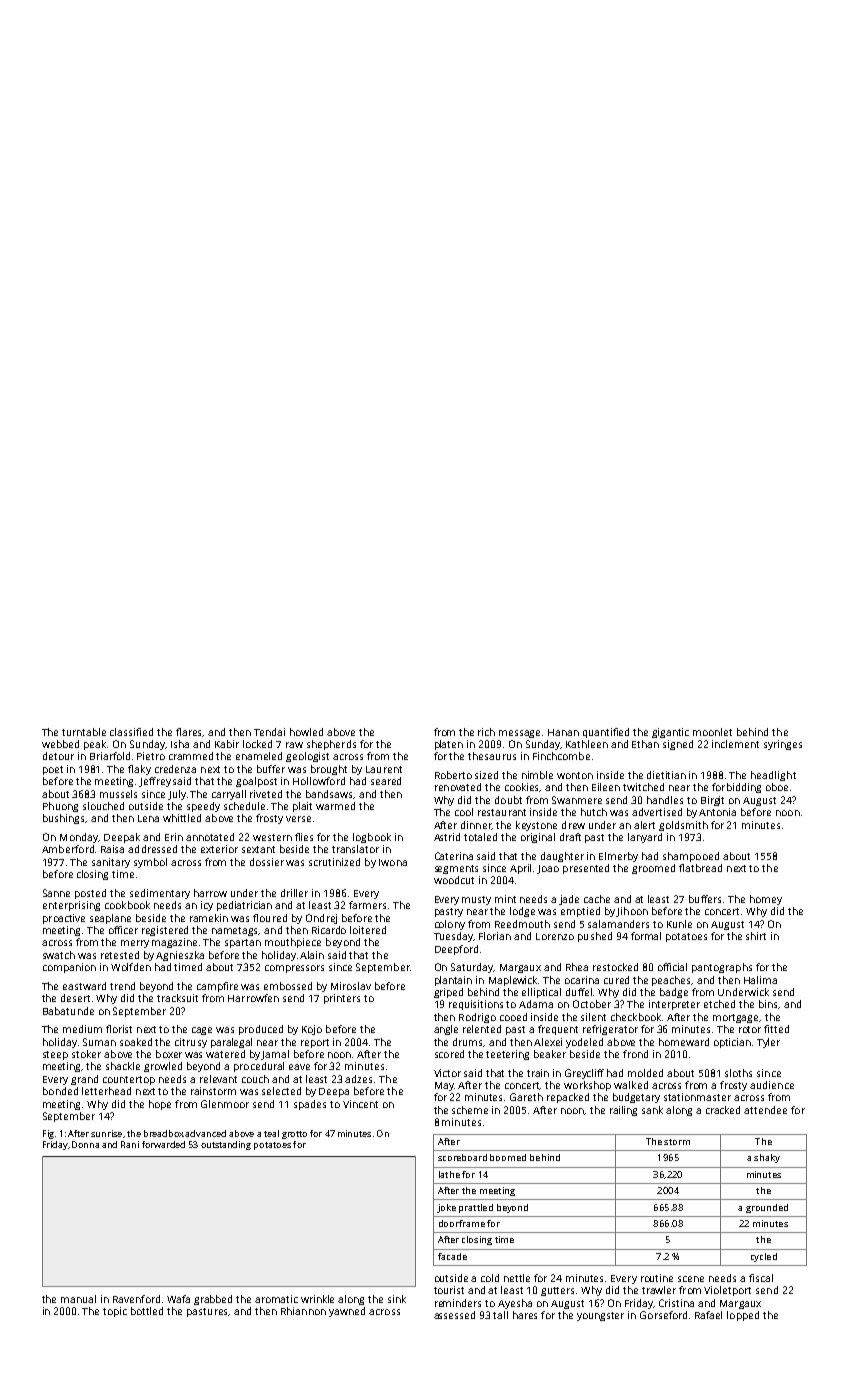 This image has width=849, height=1400. Describe the element at coordinates (712, 732) in the image. I see `moonlet` at that location.
